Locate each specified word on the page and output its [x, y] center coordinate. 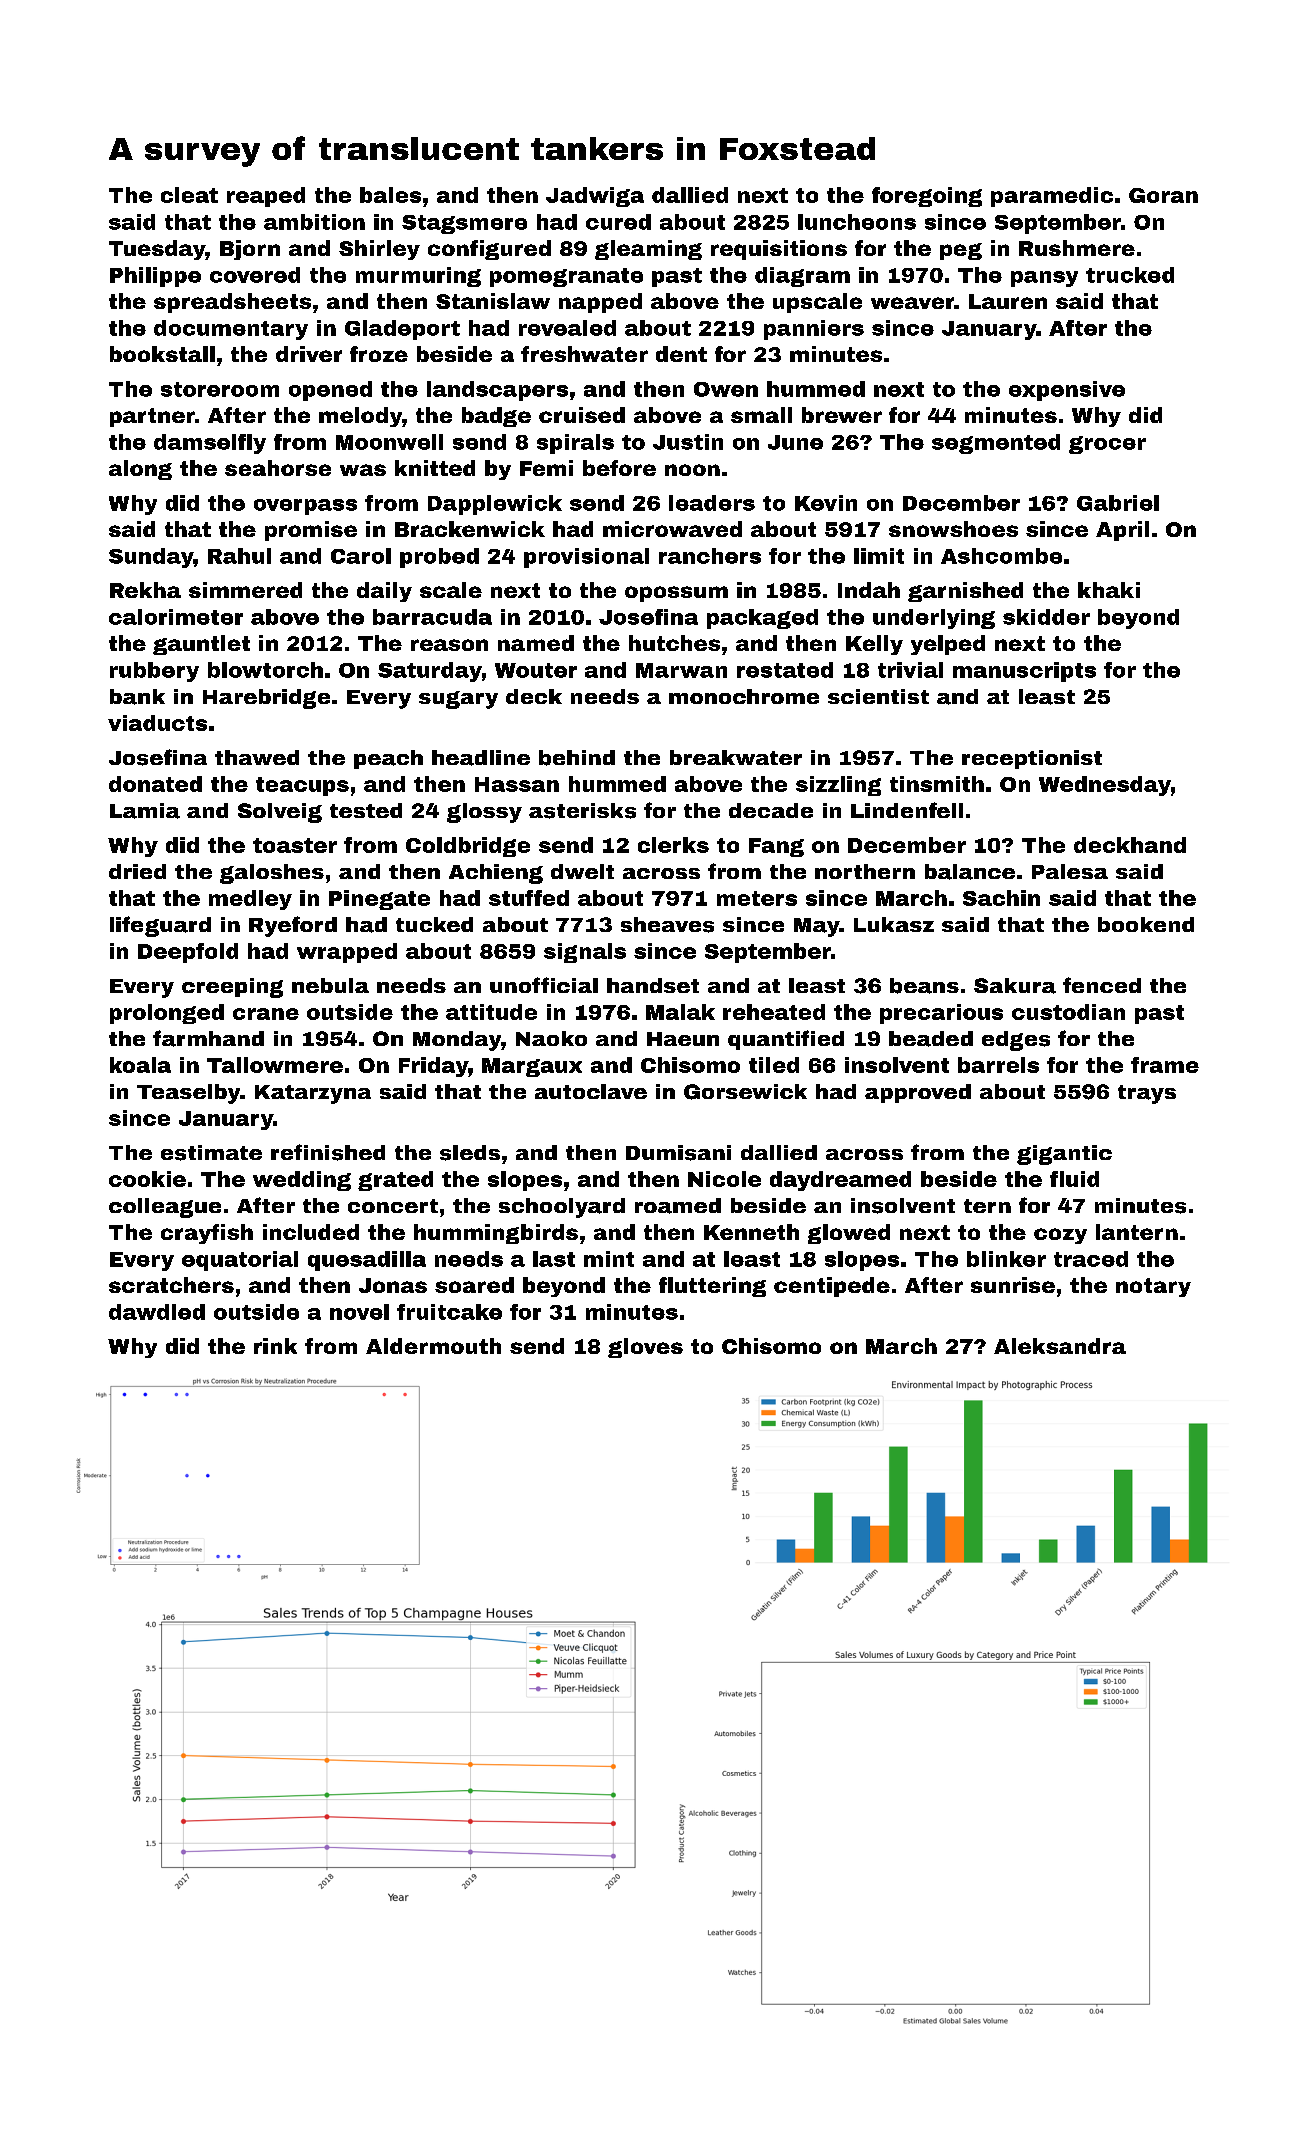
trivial [910, 670]
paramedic [1052, 197]
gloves [645, 1348]
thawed [257, 757]
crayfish [207, 1234]
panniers [814, 330]
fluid [1074, 1179]
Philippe [155, 277]
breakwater [736, 757]
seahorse [278, 468]
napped [600, 303]
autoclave [591, 1091]
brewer [842, 415]
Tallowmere [275, 1065]
